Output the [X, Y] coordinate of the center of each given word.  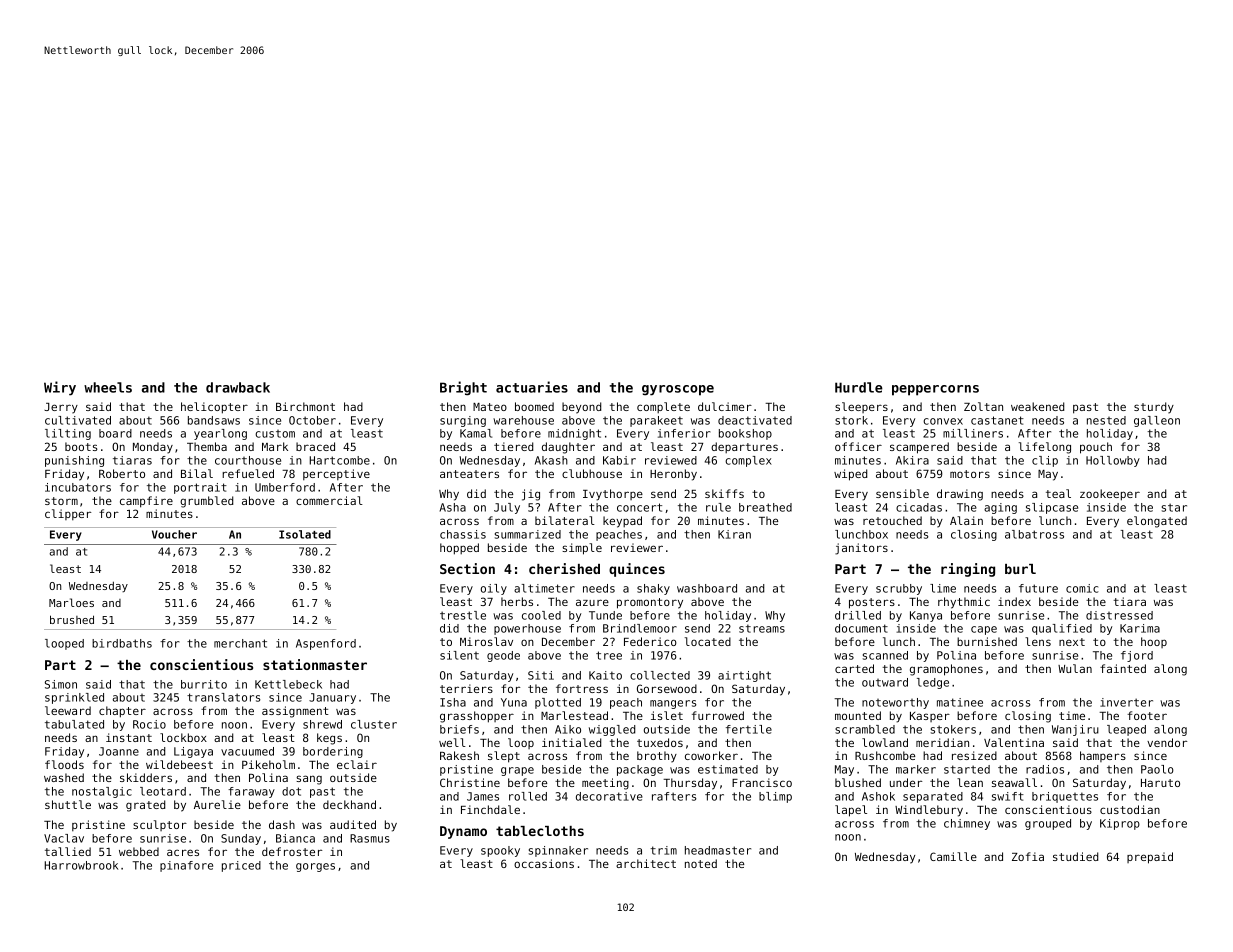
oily [494, 589]
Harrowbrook [81, 865]
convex [943, 421]
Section [467, 568]
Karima [1140, 628]
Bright [463, 388]
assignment [295, 712]
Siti [541, 675]
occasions [544, 863]
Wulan [1075, 668]
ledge [933, 683]
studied [1075, 856]
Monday [153, 448]
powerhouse [527, 629]
